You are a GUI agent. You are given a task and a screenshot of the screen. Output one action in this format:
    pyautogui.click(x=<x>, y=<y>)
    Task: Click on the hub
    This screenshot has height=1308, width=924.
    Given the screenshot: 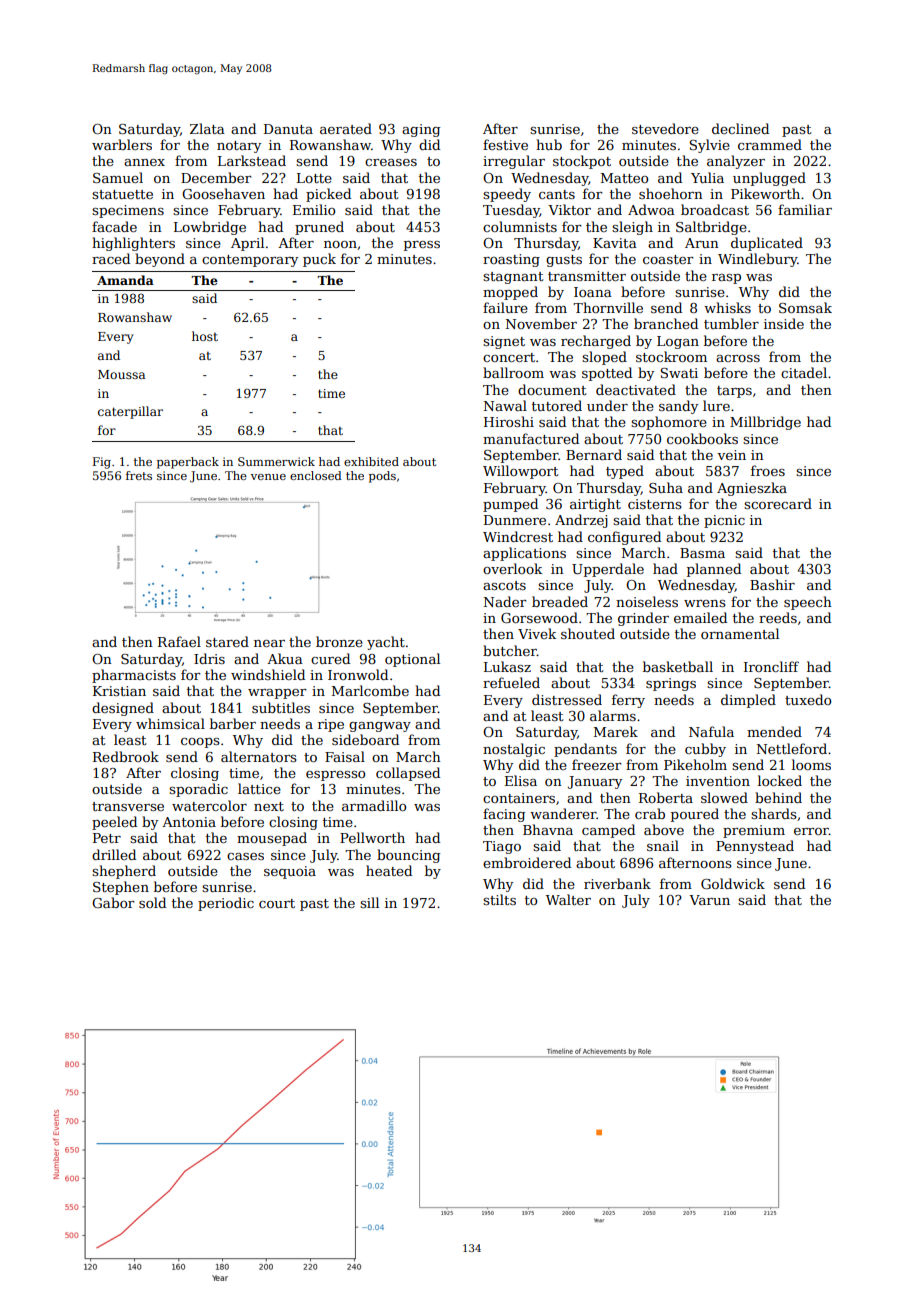 What is the action you would take?
    pyautogui.click(x=549, y=144)
